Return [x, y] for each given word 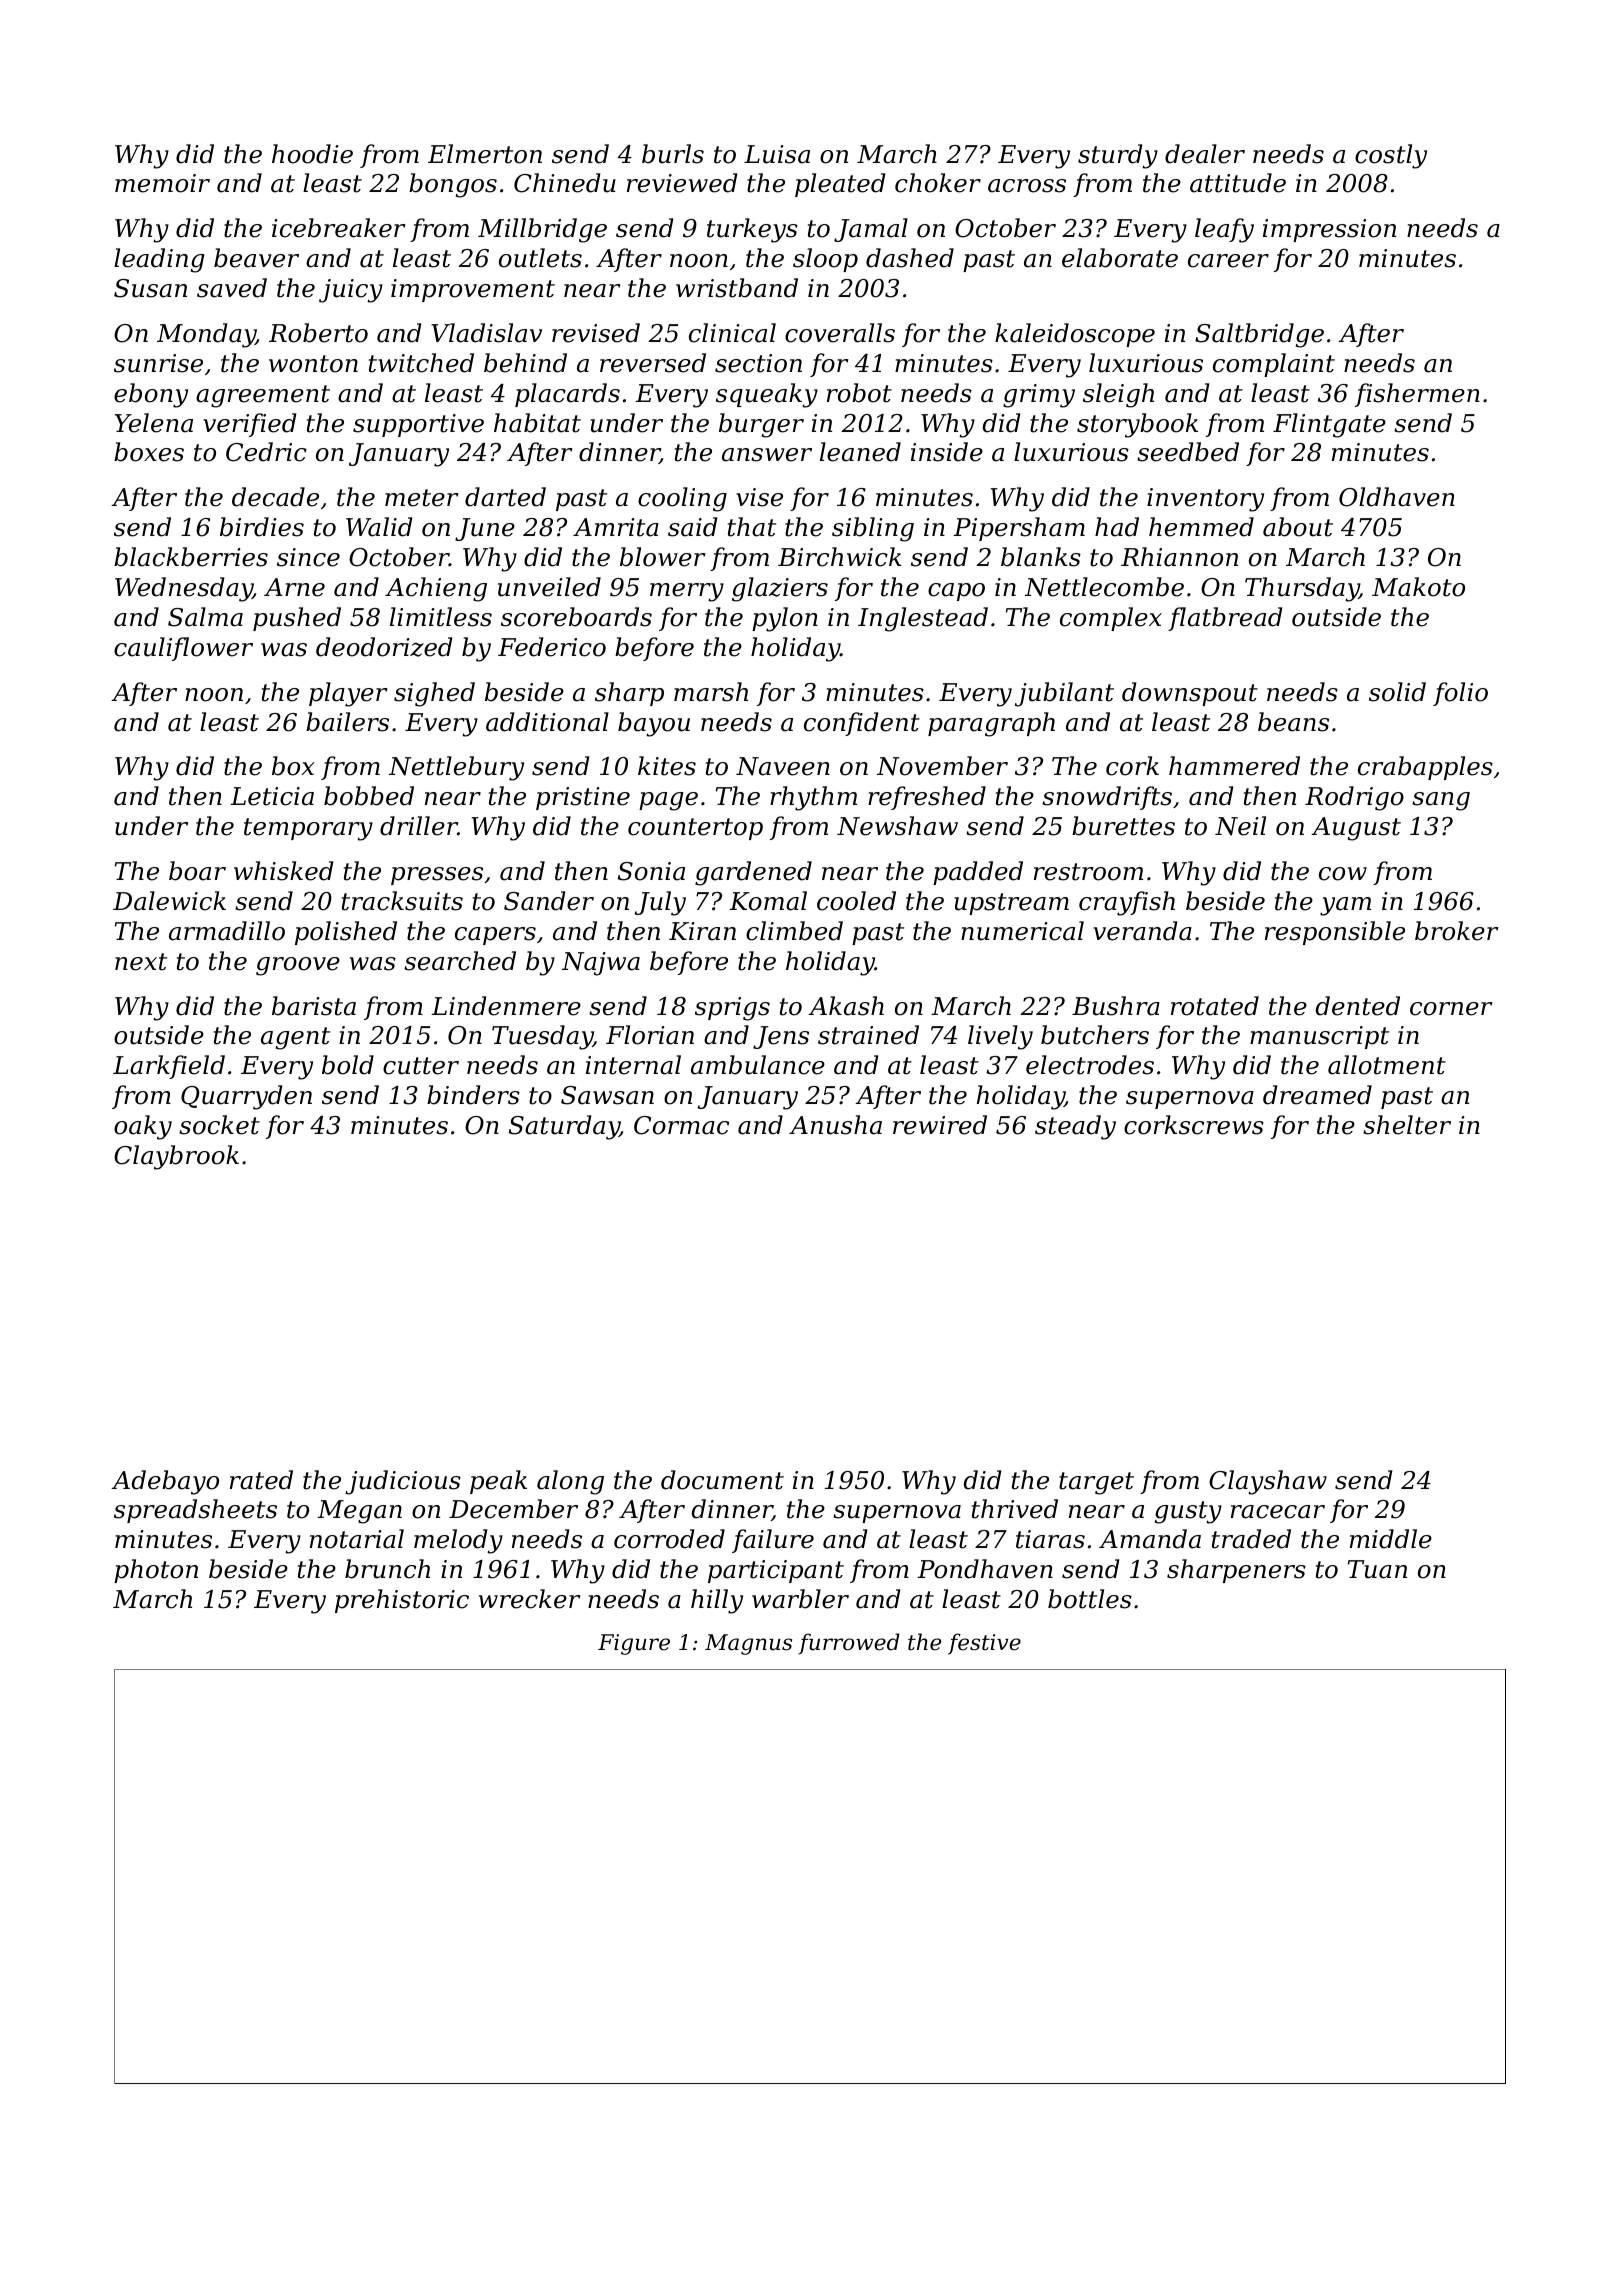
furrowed [849, 1644]
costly [1391, 156]
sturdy [1118, 156]
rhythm [813, 798]
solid [1397, 692]
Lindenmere [506, 1006]
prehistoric [402, 1601]
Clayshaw [1268, 1482]
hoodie [312, 154]
